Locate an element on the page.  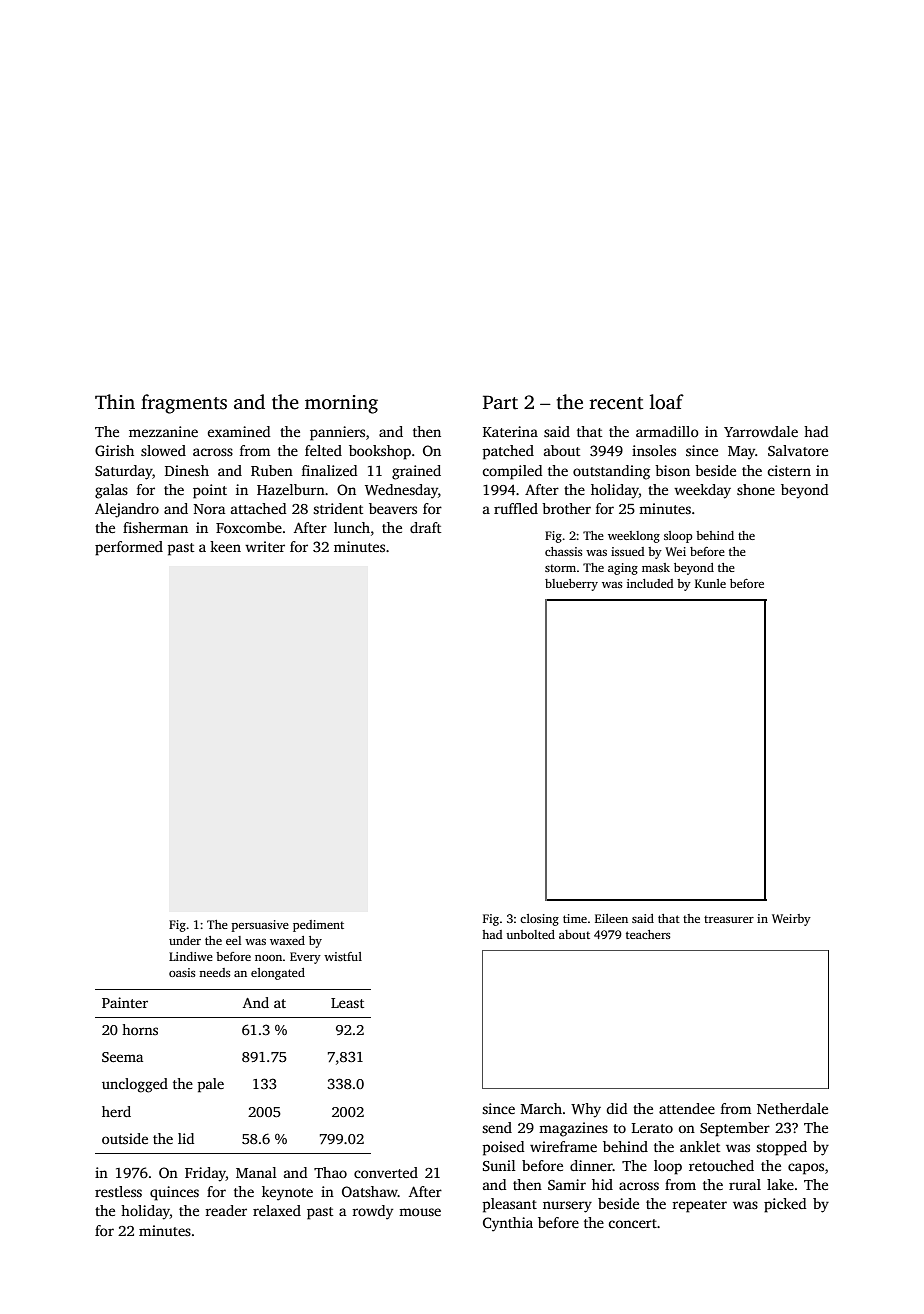
Ruben is located at coordinates (272, 470).
